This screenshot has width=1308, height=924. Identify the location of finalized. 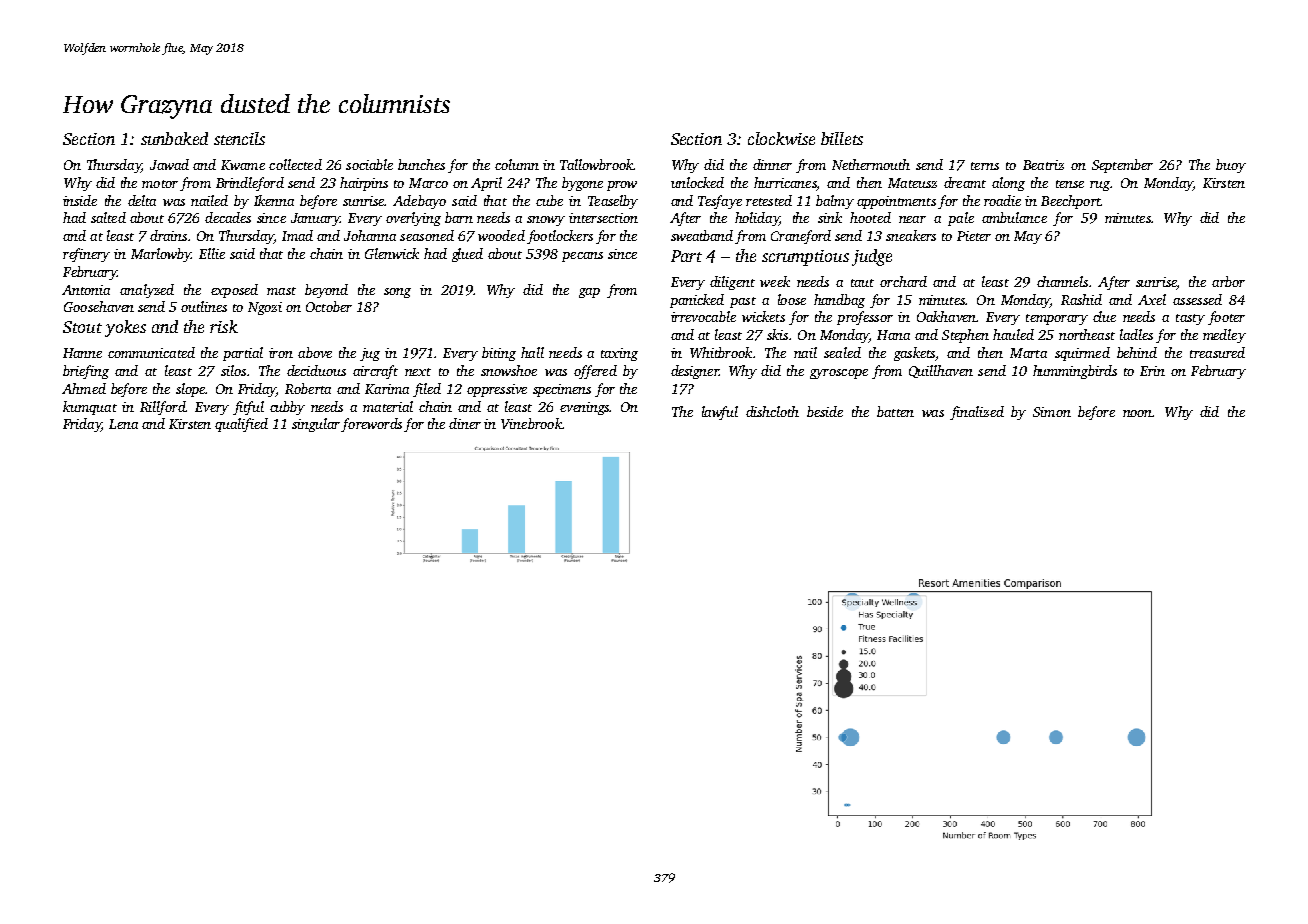
(977, 413).
